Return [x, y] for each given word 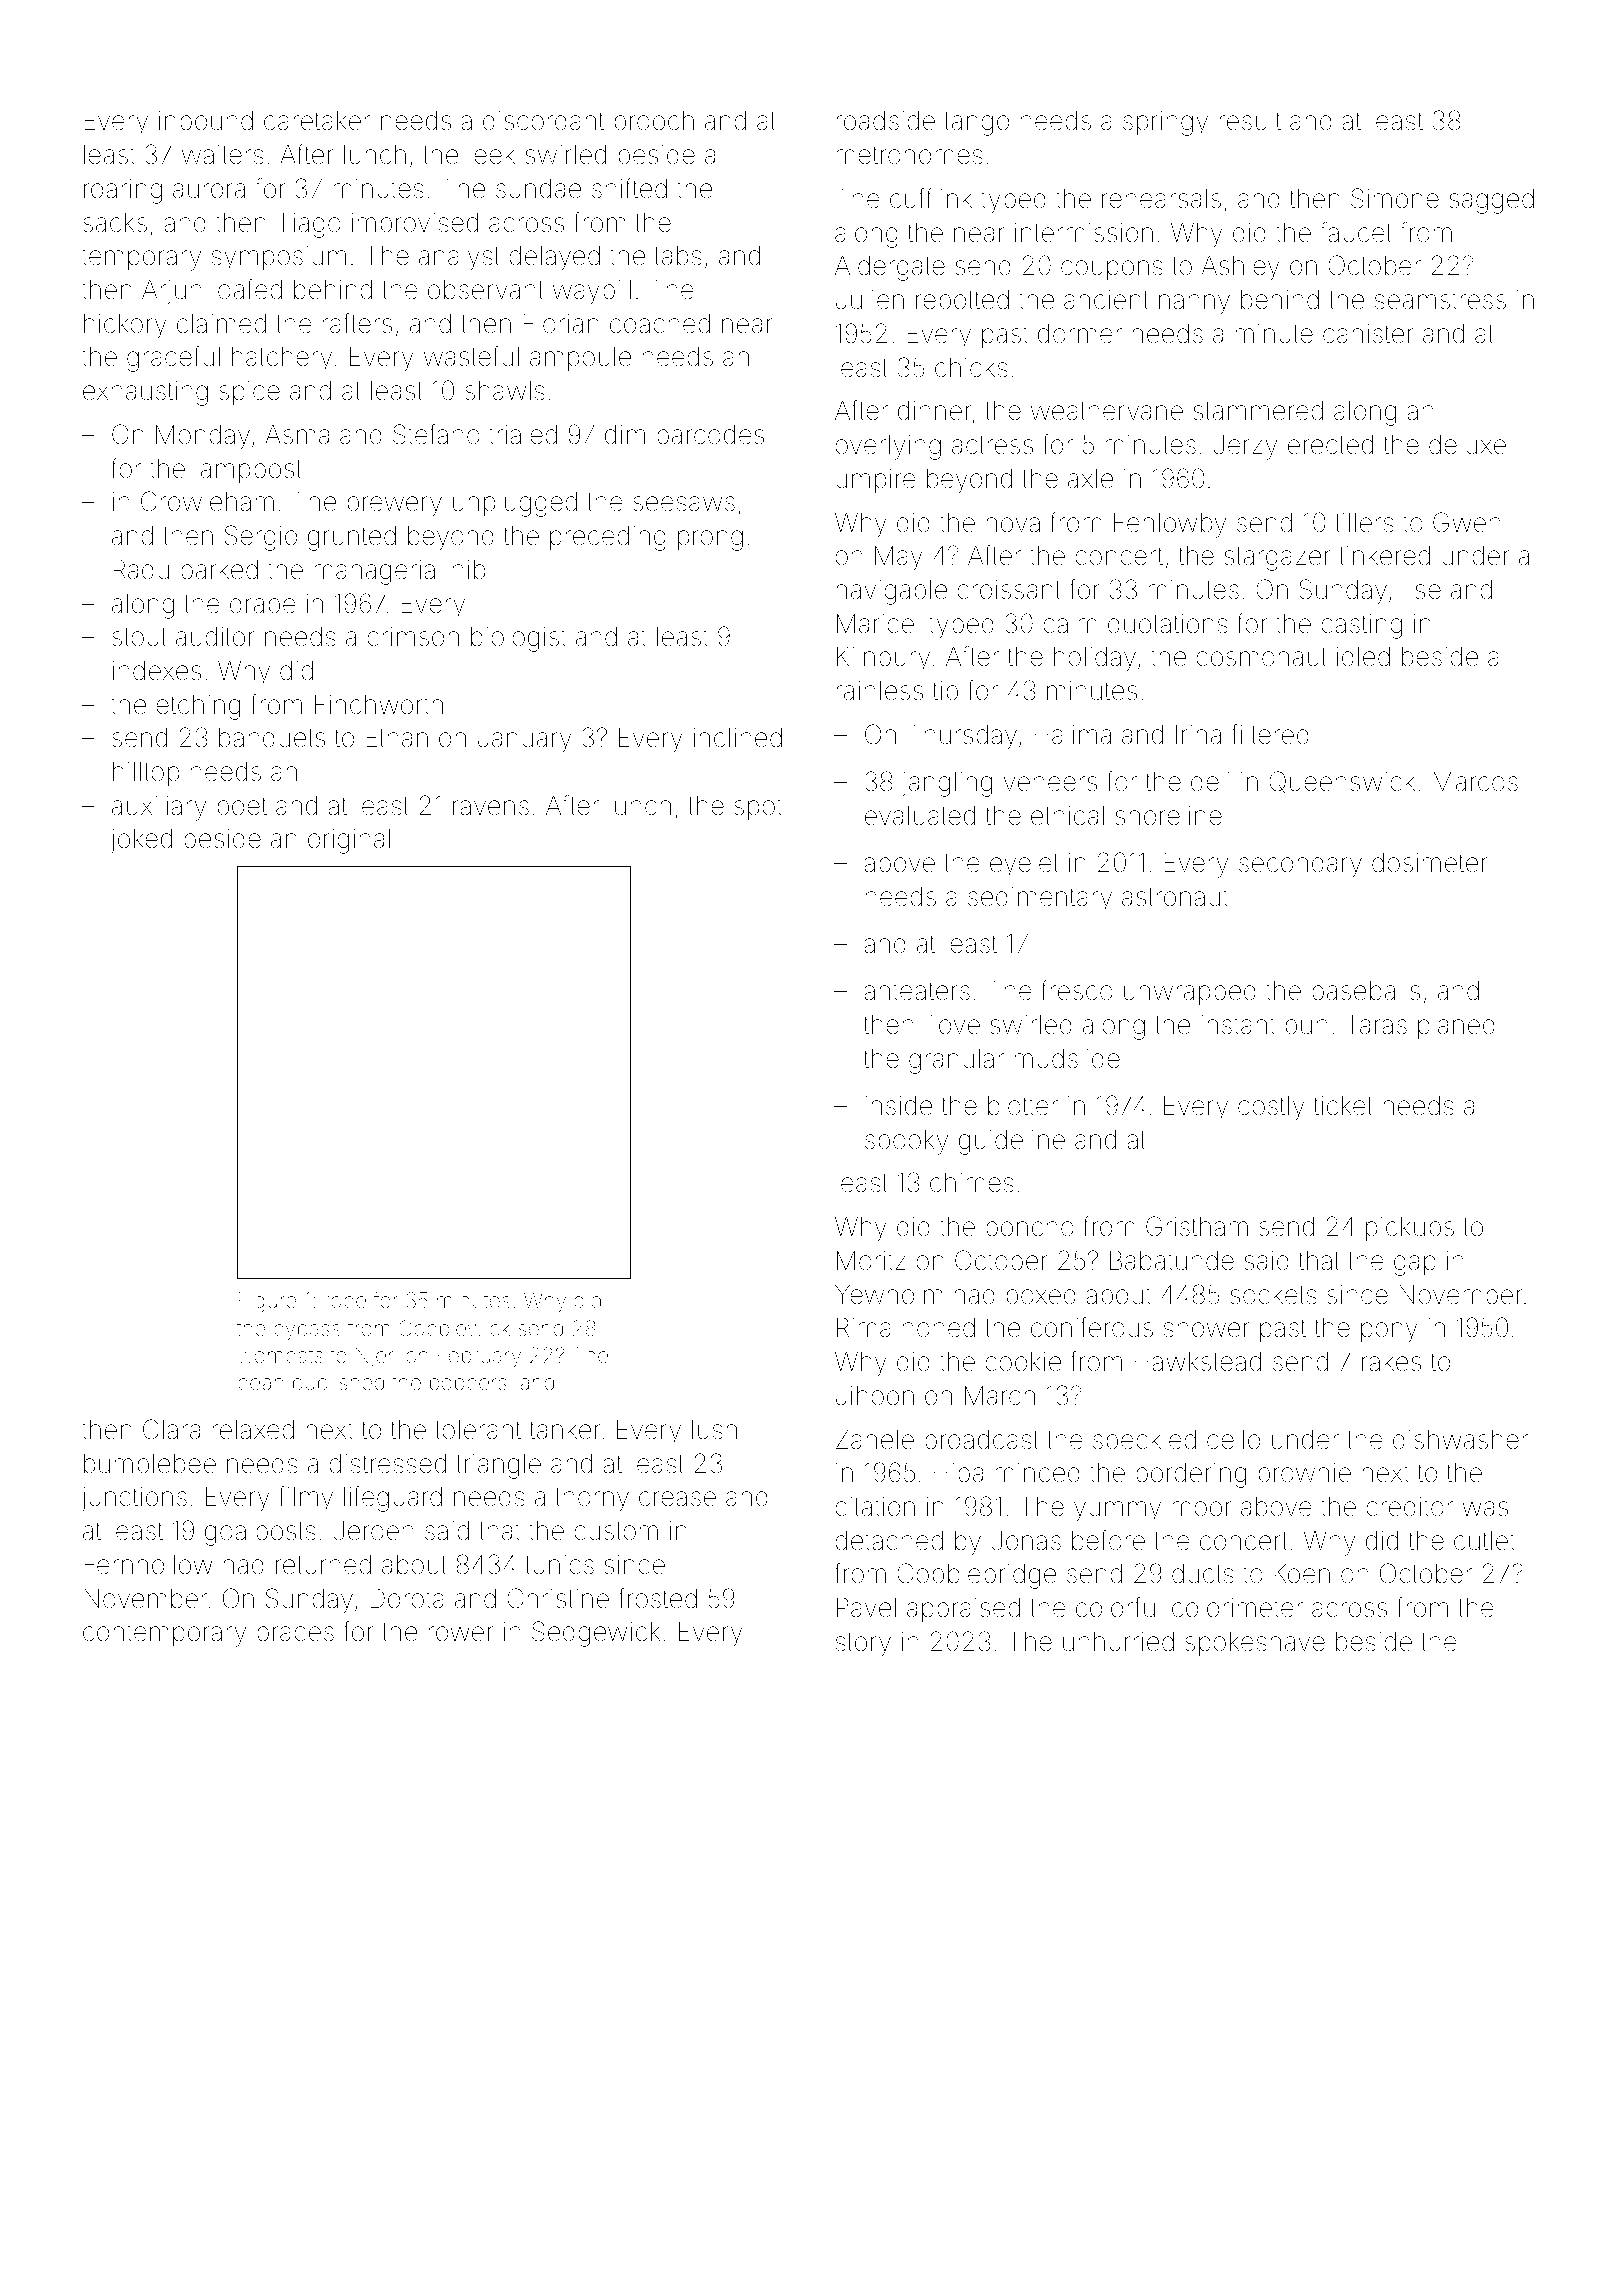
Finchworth [379, 704]
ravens [491, 808]
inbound [206, 121]
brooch [654, 121]
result [1250, 121]
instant [1238, 1025]
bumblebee [150, 1464]
